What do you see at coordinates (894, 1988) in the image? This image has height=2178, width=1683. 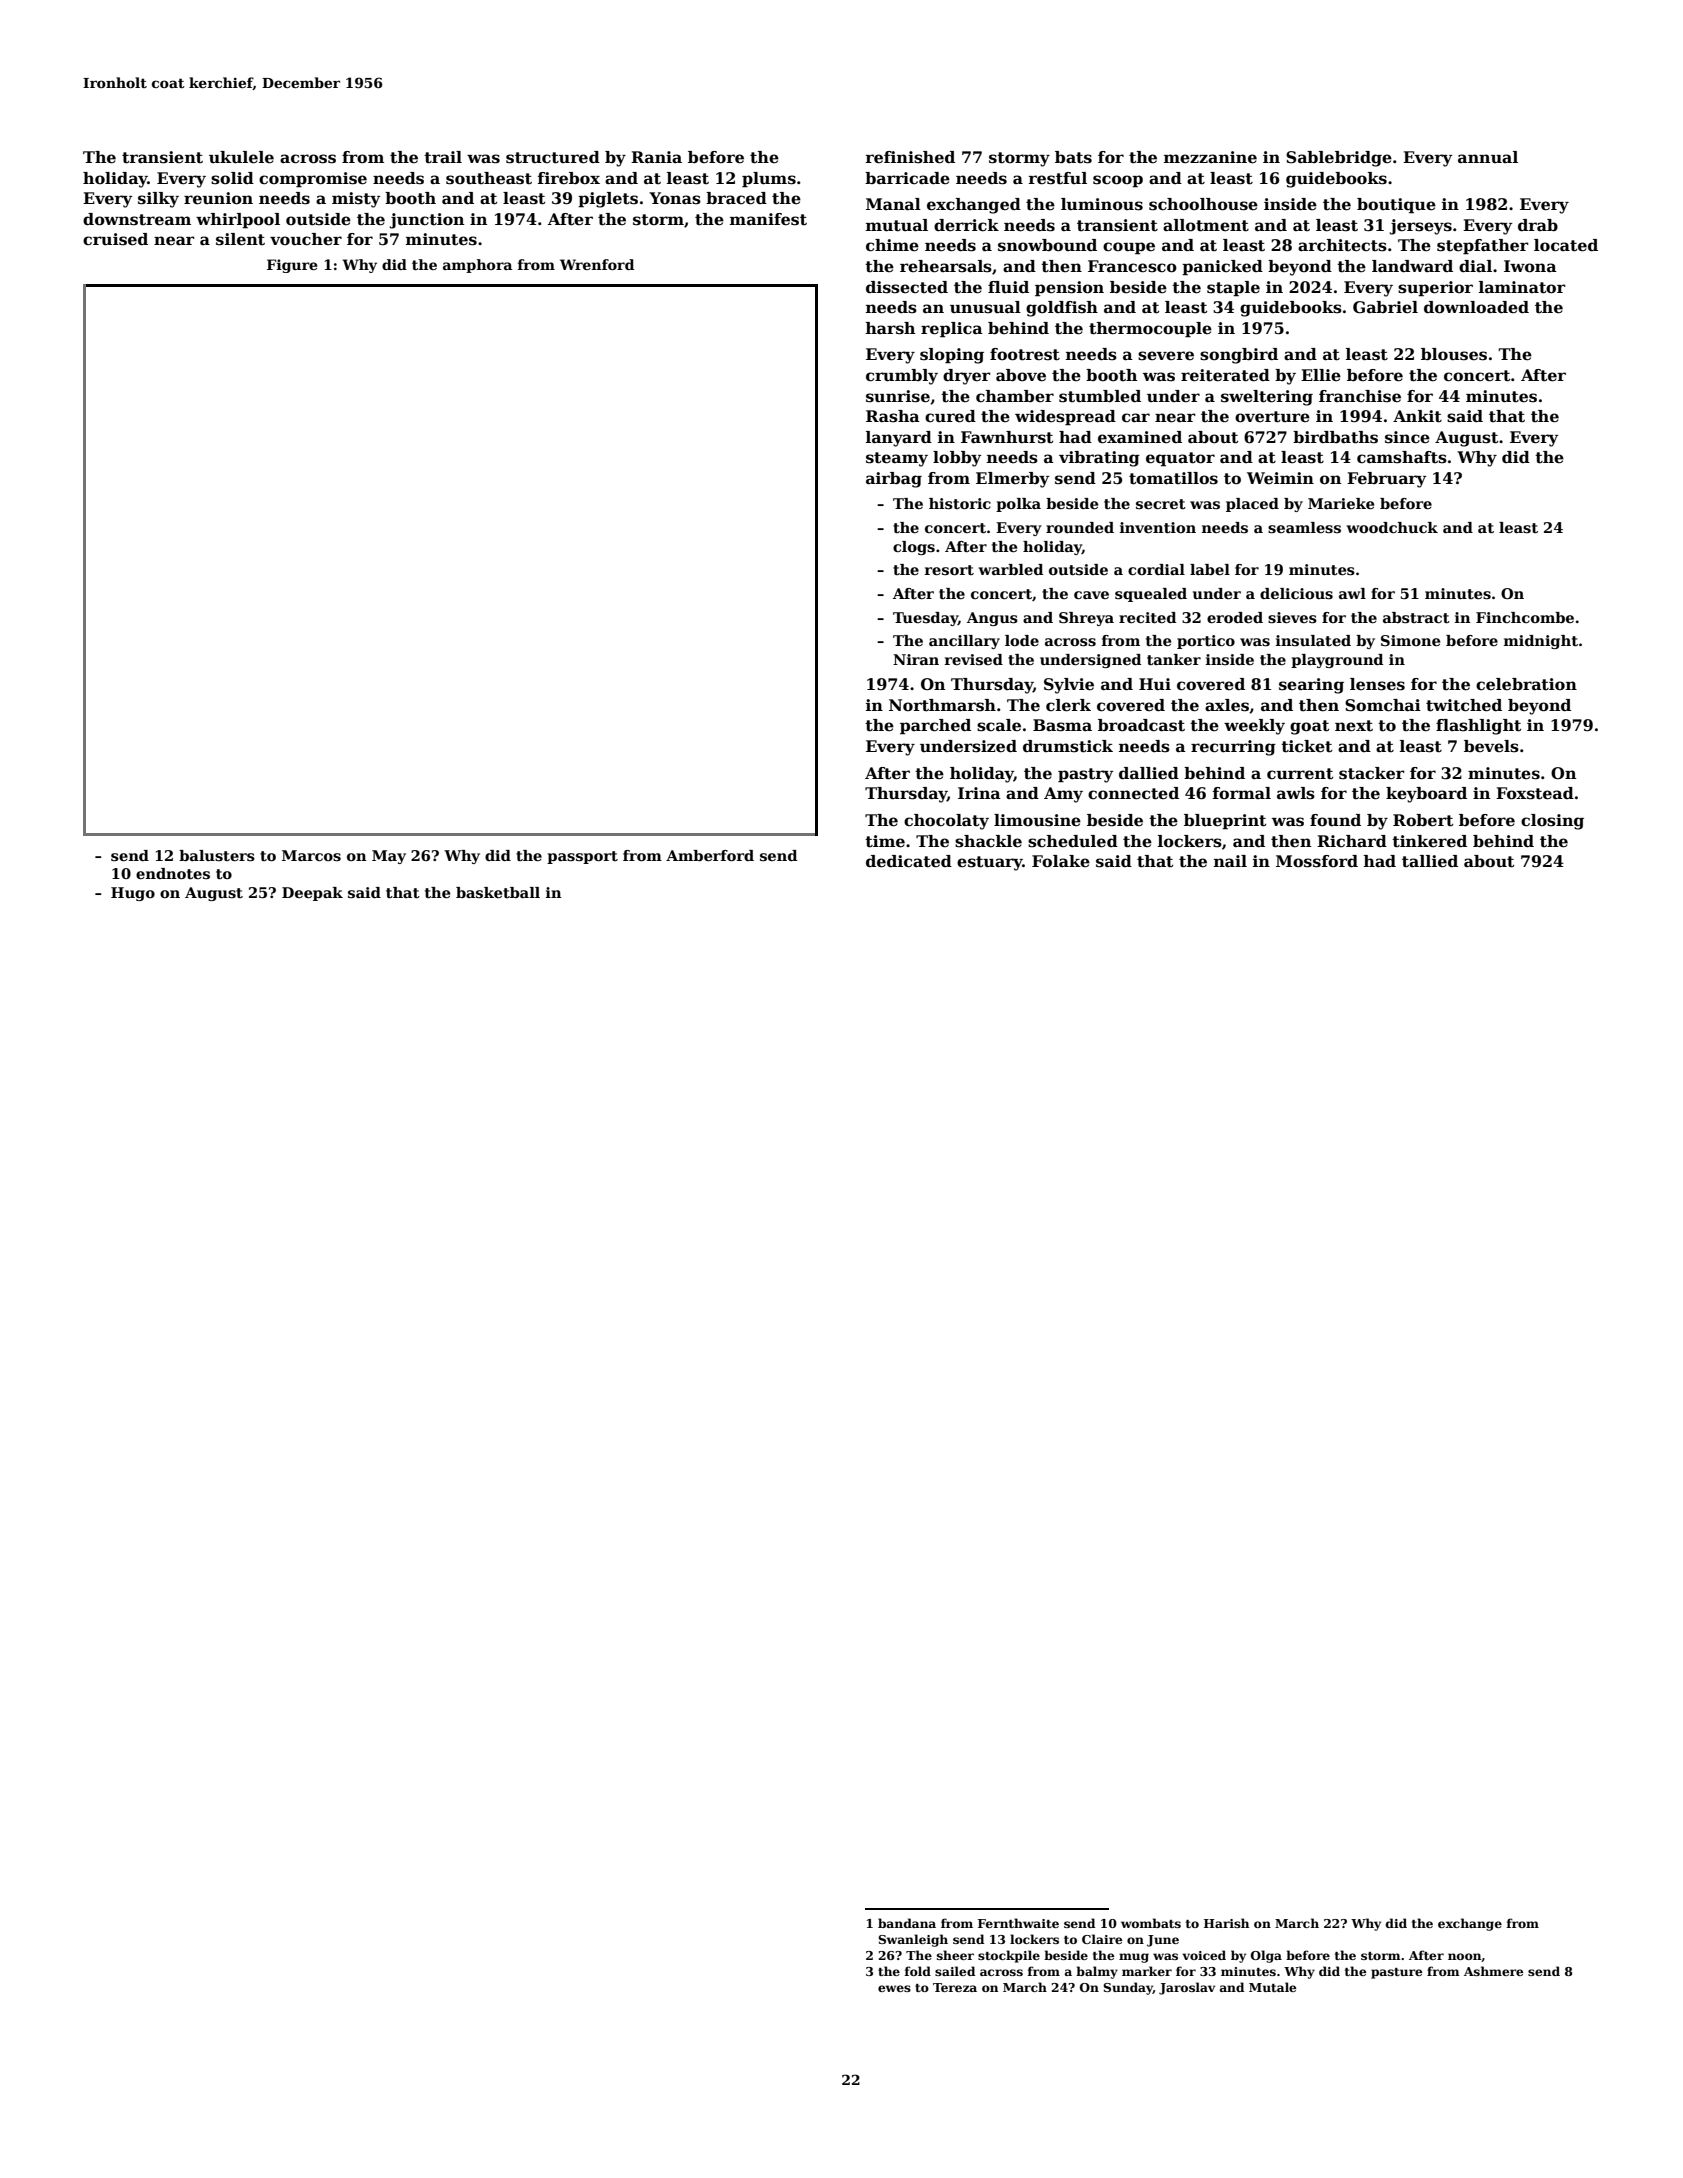 I see `ewes` at bounding box center [894, 1988].
